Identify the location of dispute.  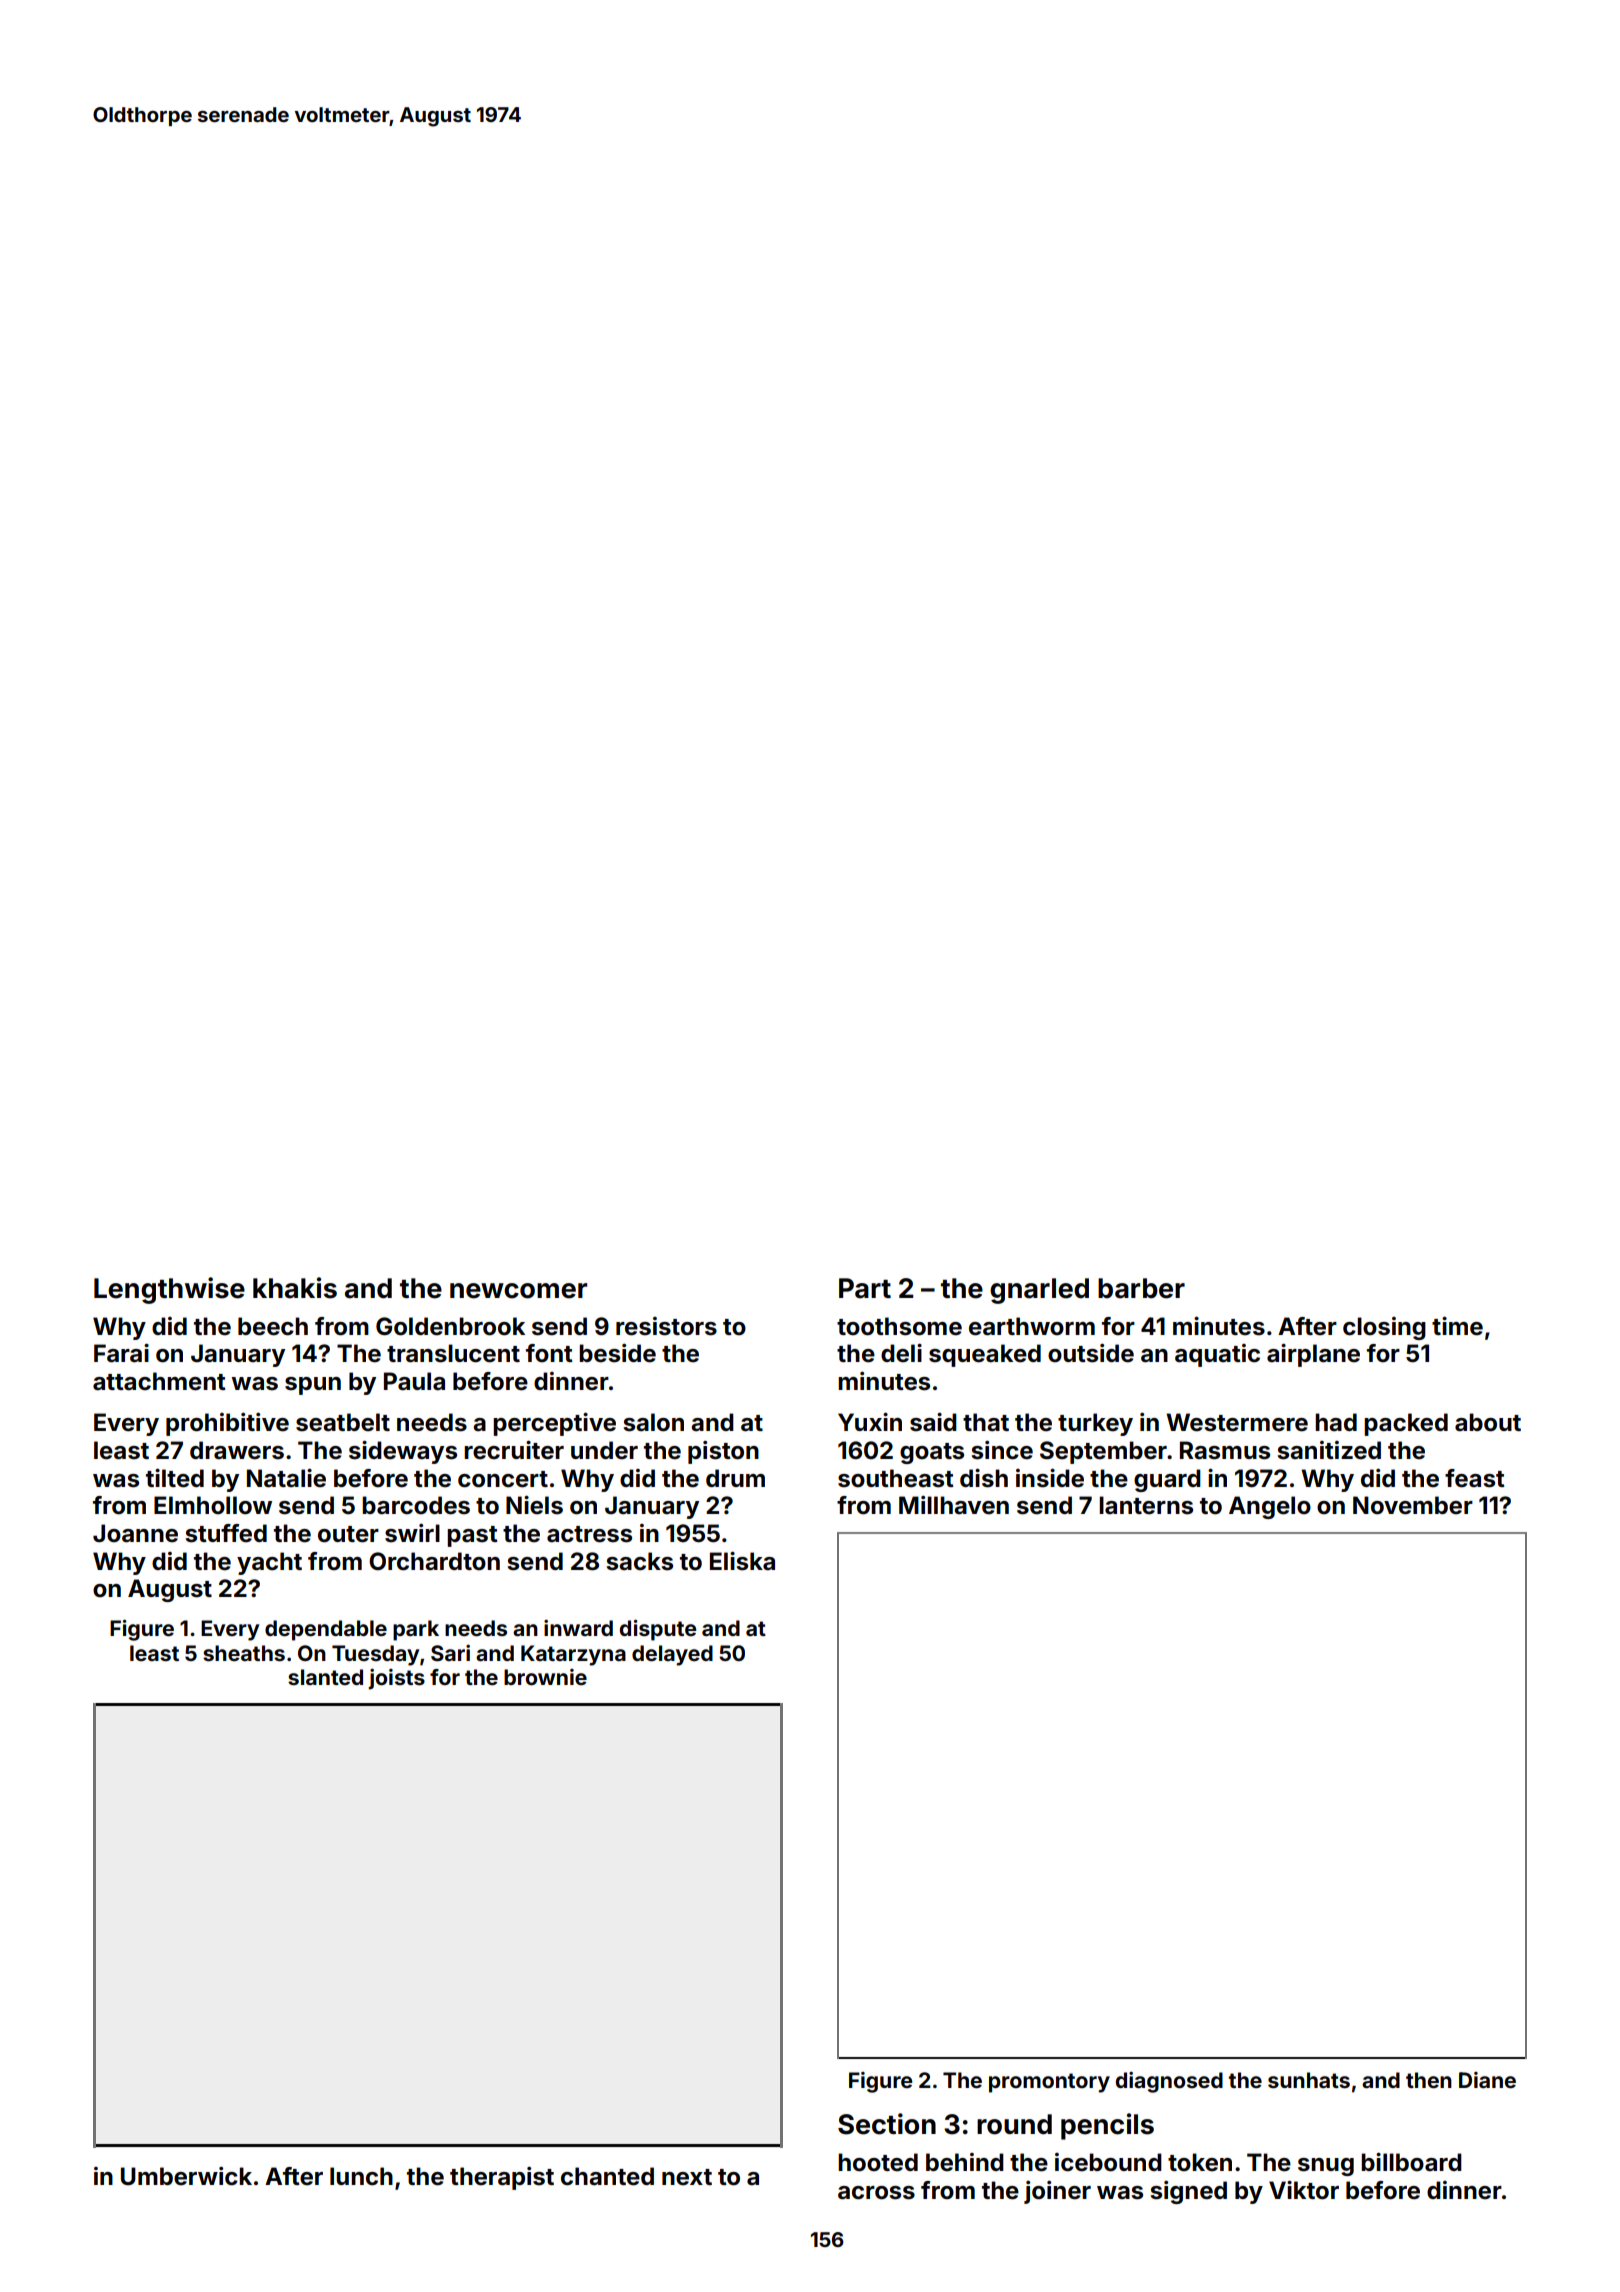
(658, 1630).
